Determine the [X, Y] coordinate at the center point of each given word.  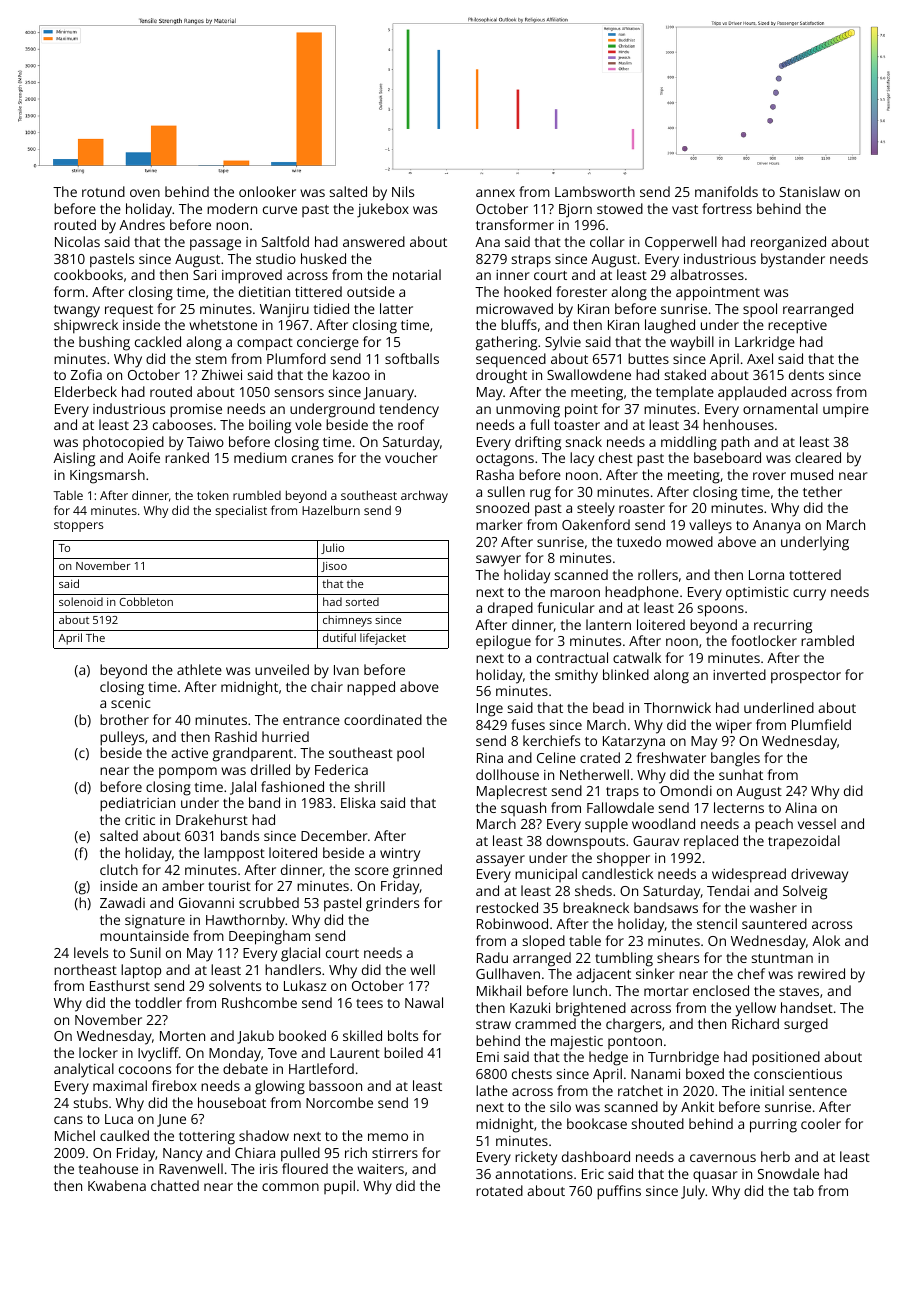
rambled [827, 640]
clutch [119, 869]
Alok [826, 940]
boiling [270, 426]
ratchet [640, 1090]
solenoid [81, 601]
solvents [235, 985]
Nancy [182, 1155]
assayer [500, 861]
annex [495, 193]
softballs [412, 358]
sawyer [498, 561]
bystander [793, 260]
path [735, 443]
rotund [103, 191]
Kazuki [530, 1007]
